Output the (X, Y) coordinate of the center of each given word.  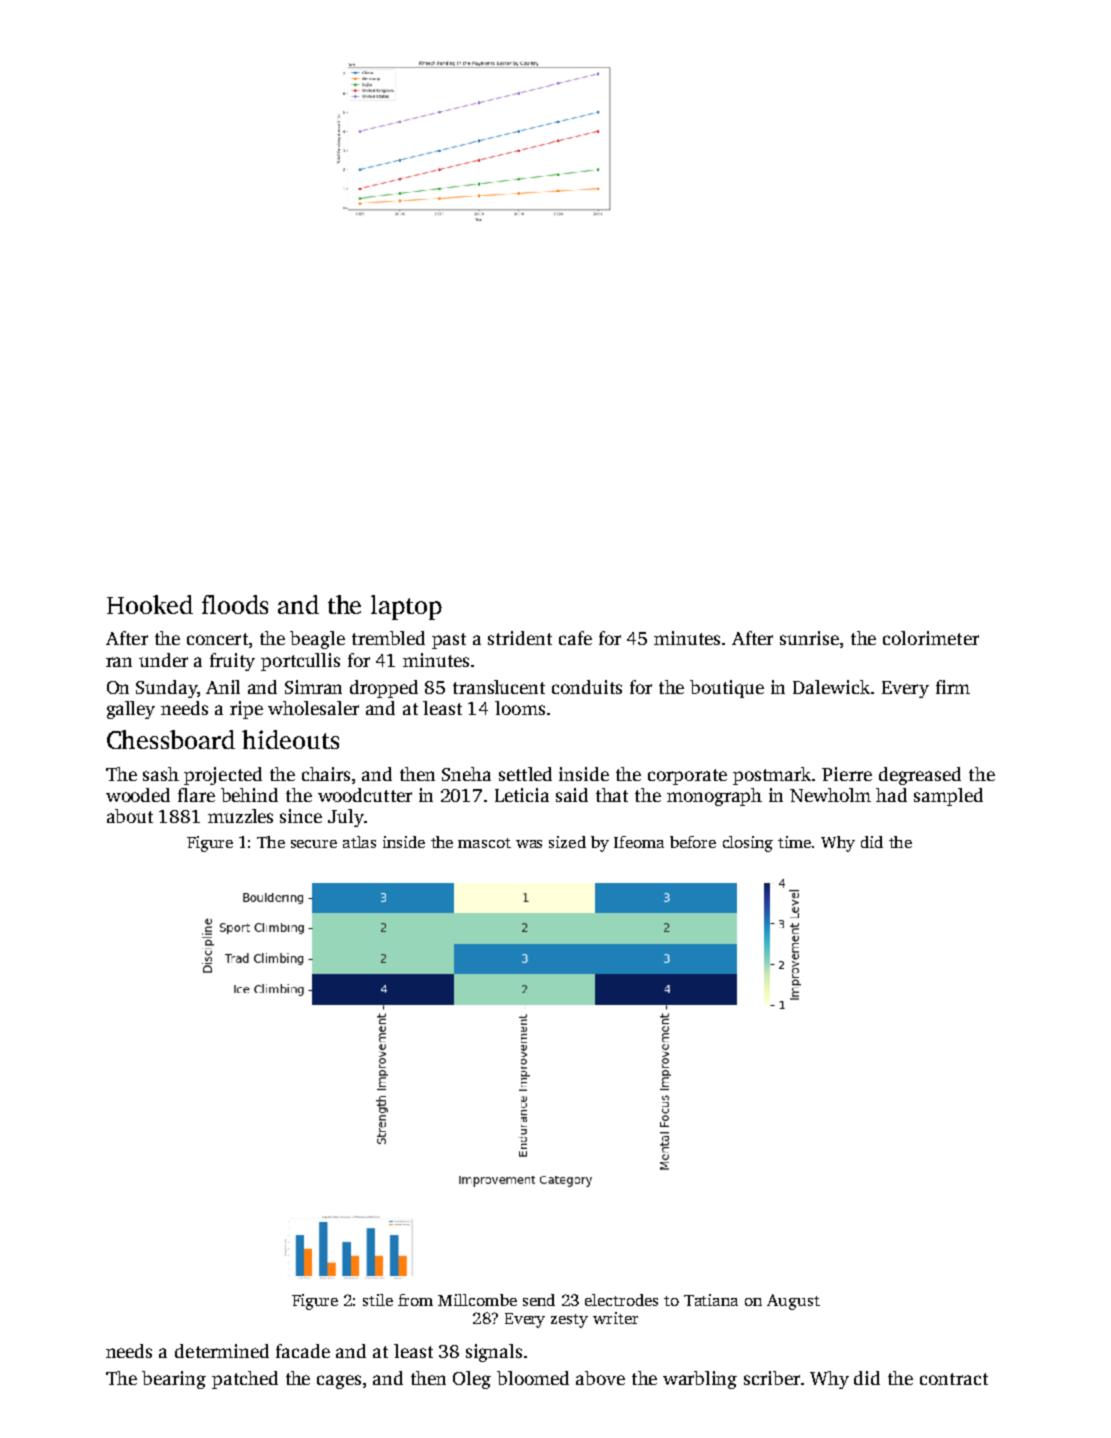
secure (314, 844)
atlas (359, 842)
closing (748, 844)
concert (217, 639)
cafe (575, 638)
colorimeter (931, 638)
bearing (174, 1380)
